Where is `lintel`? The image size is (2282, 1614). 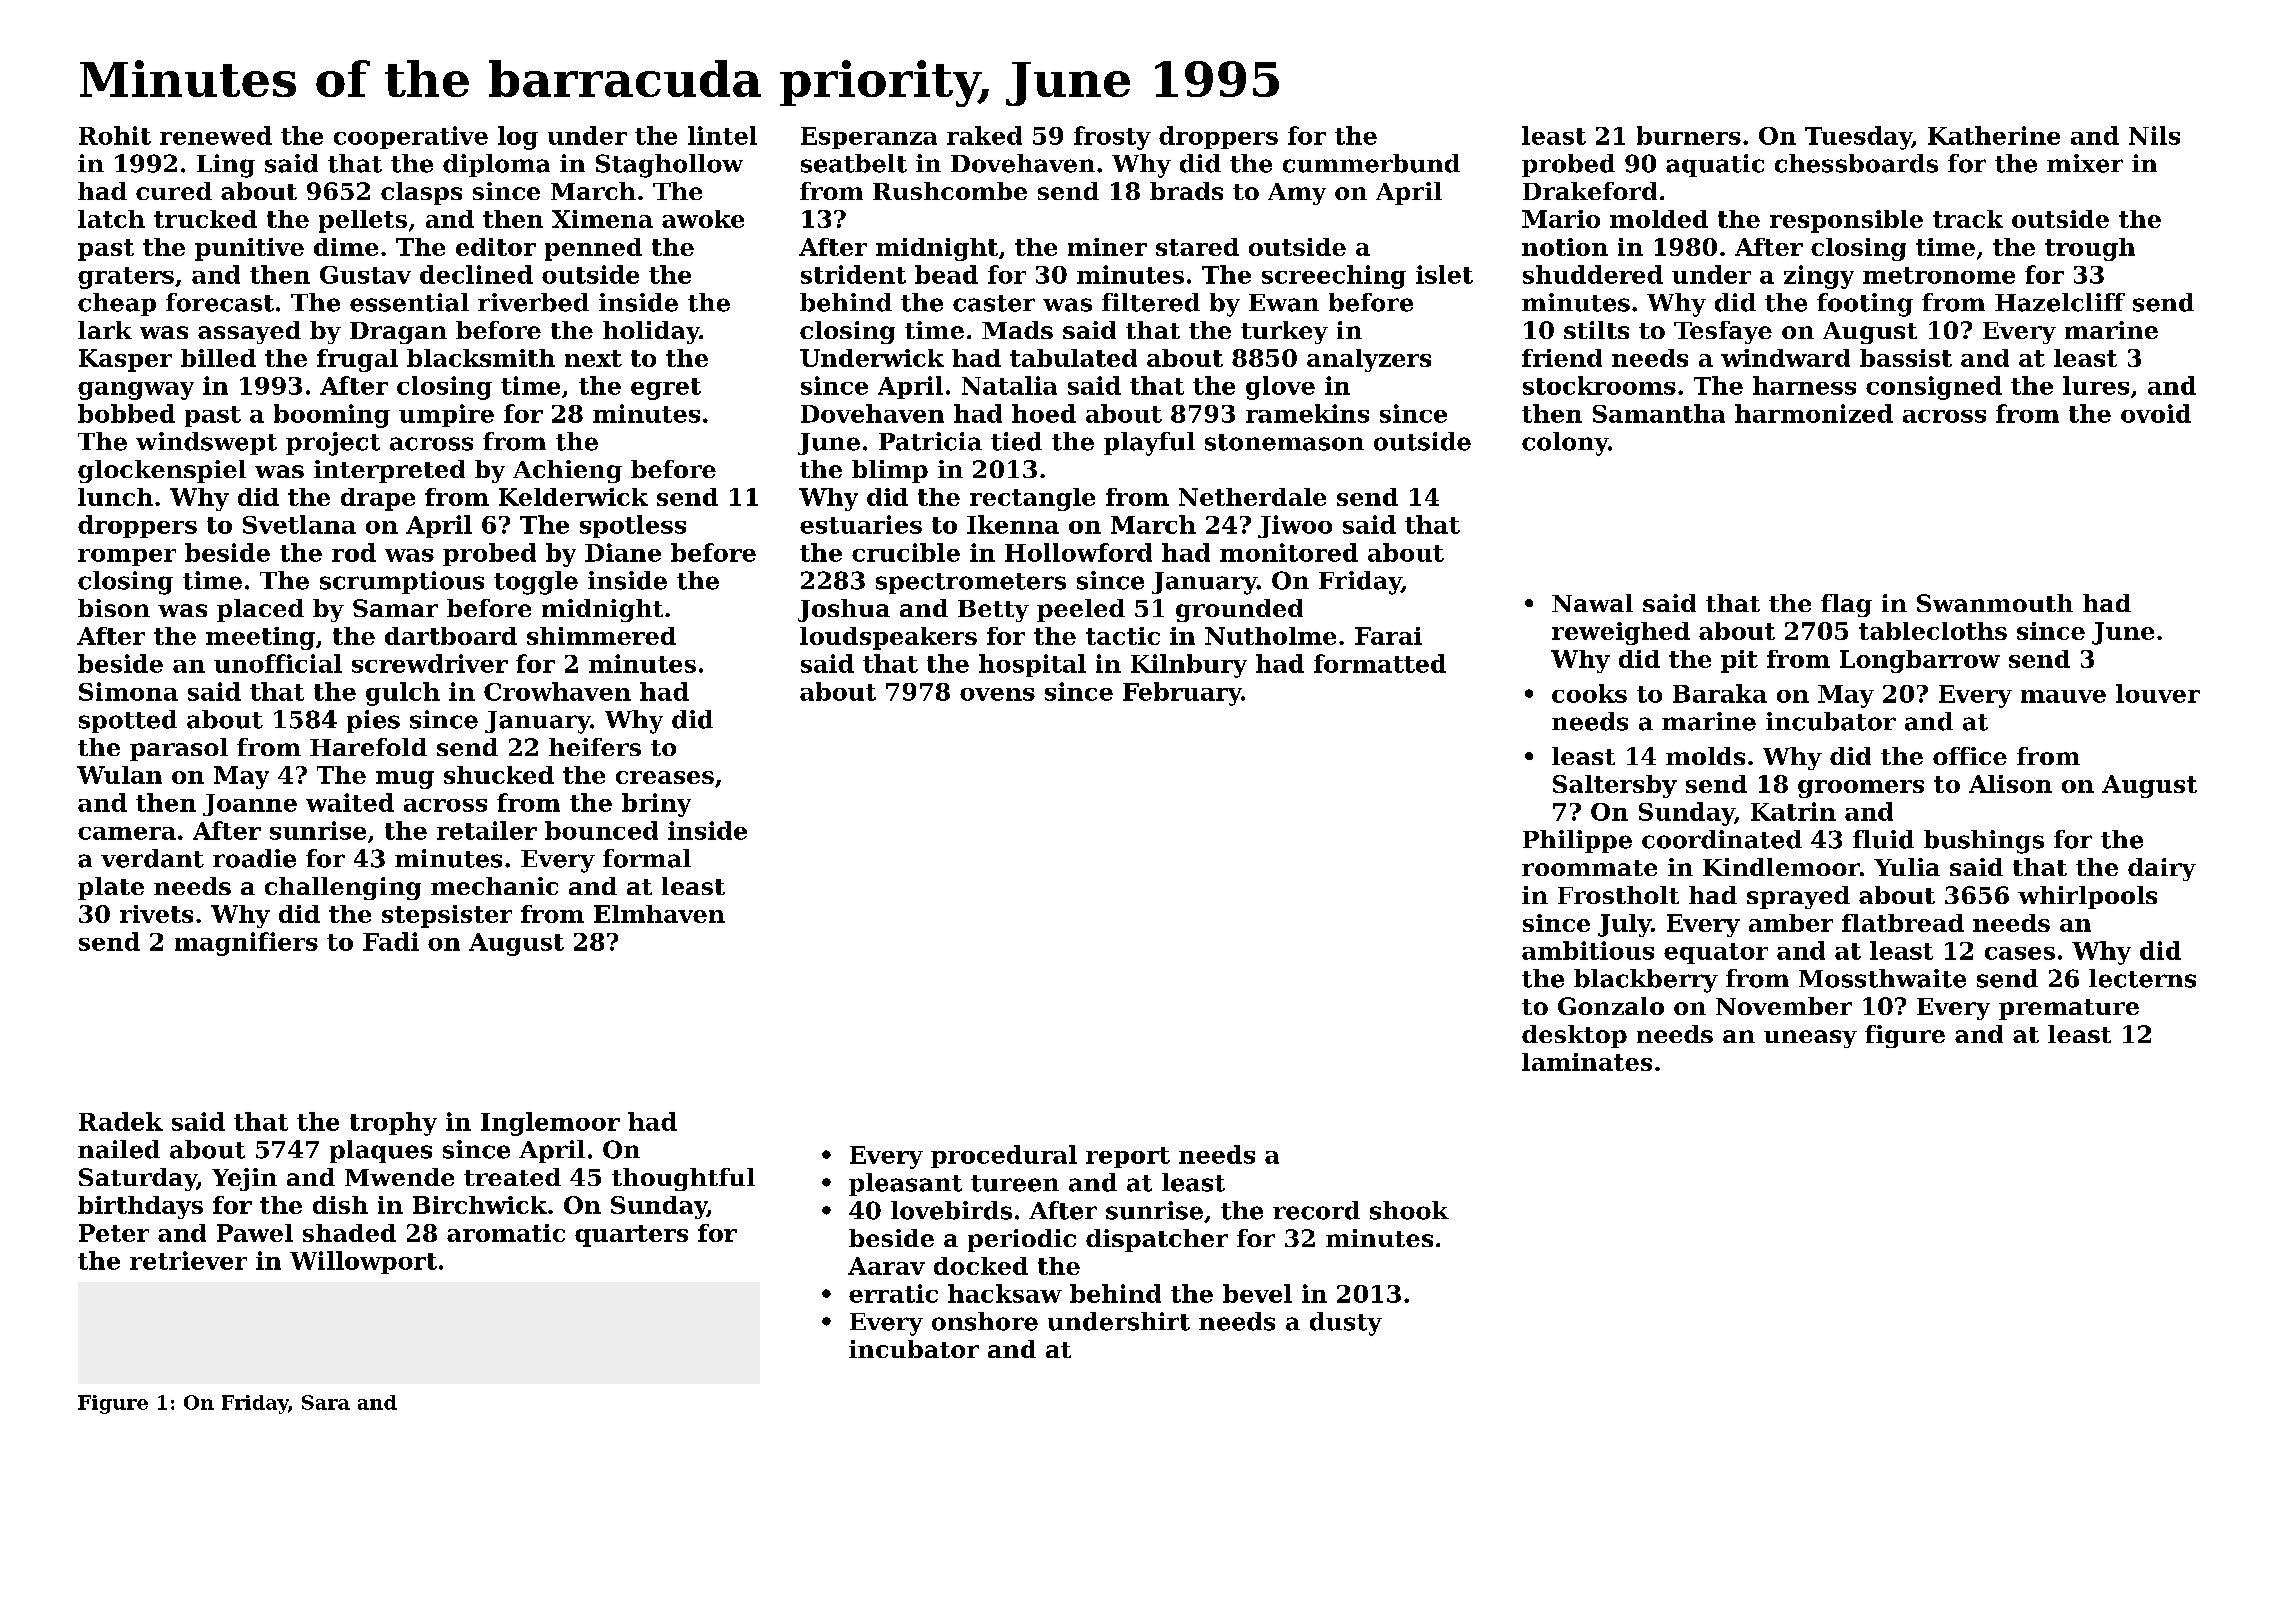
lintel is located at coordinates (722, 135).
